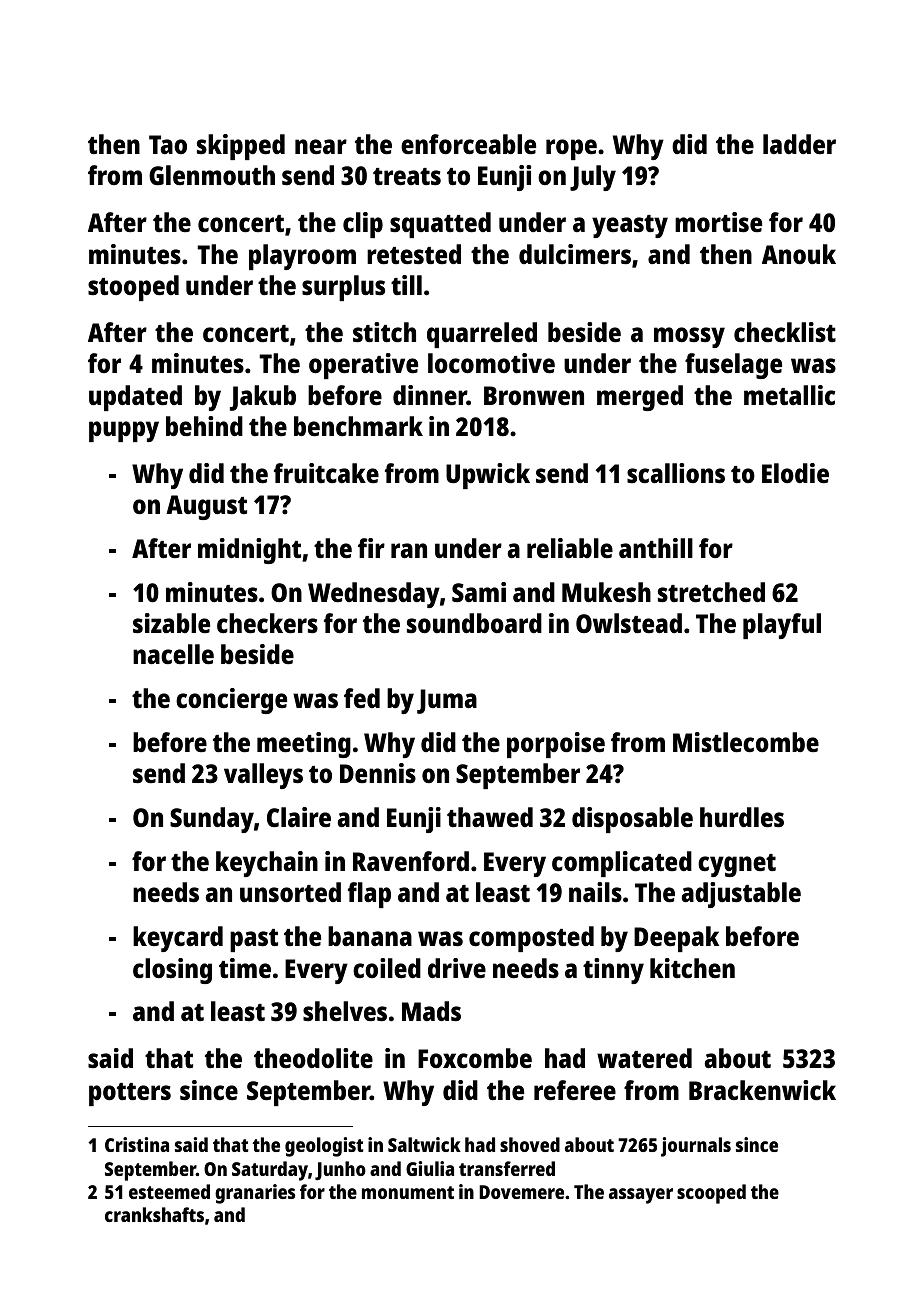 The height and width of the image is (1311, 924). Describe the element at coordinates (490, 817) in the image. I see `thawed` at that location.
